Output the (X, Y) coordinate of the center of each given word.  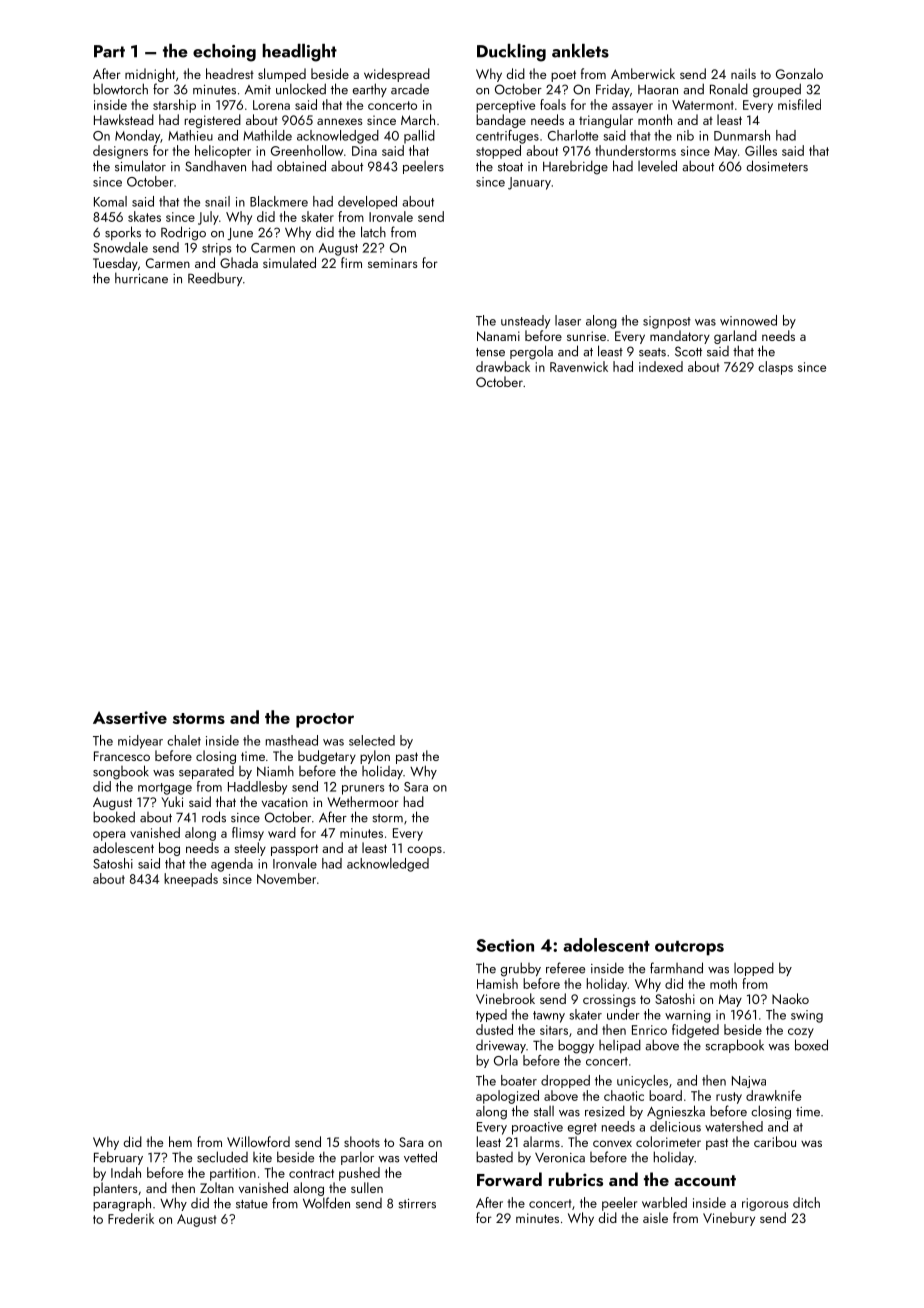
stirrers (417, 1204)
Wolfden (326, 1203)
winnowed (748, 320)
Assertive (130, 717)
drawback (503, 366)
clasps (775, 368)
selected (372, 740)
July (208, 218)
